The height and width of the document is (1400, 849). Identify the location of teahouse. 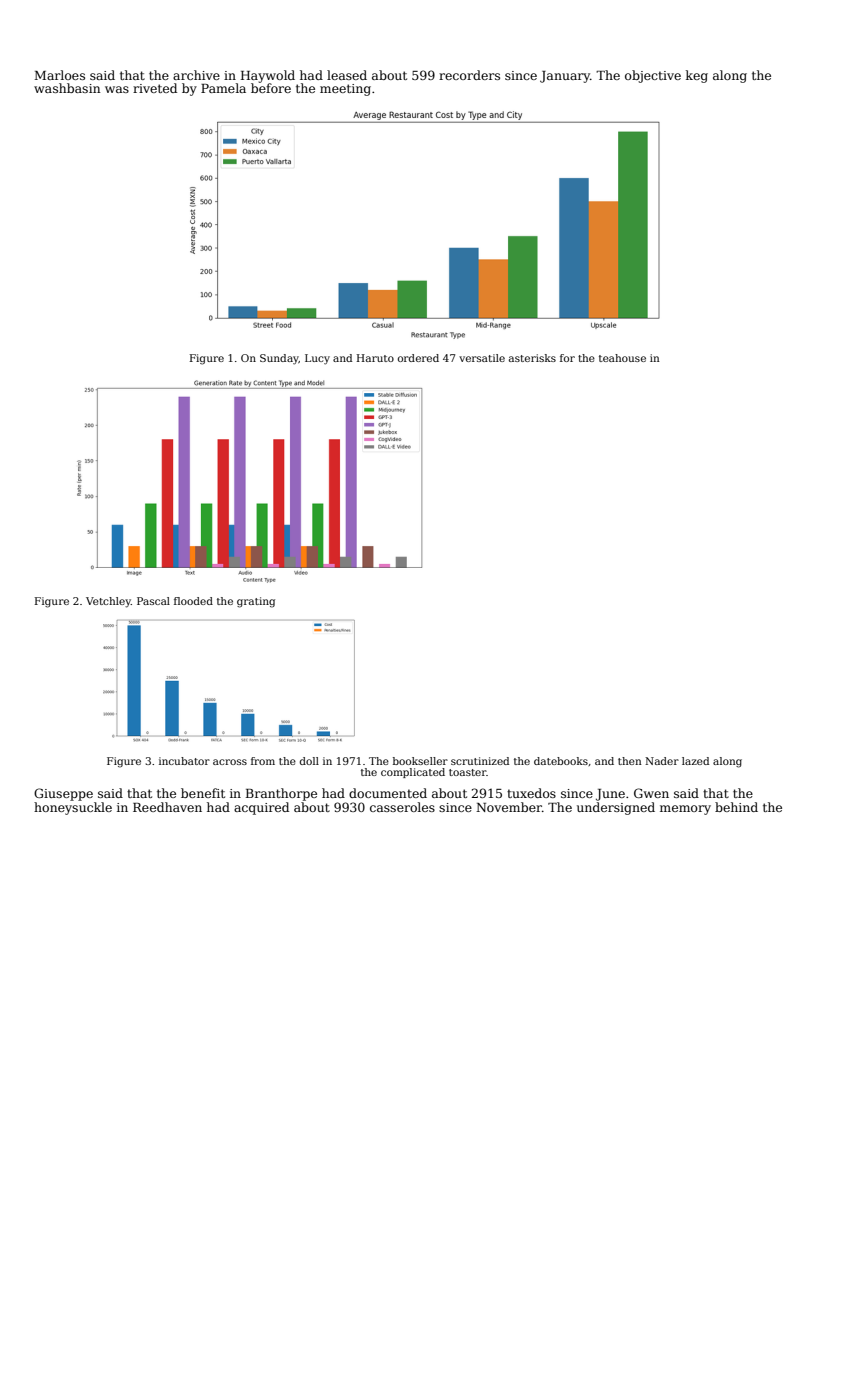
(622, 358).
